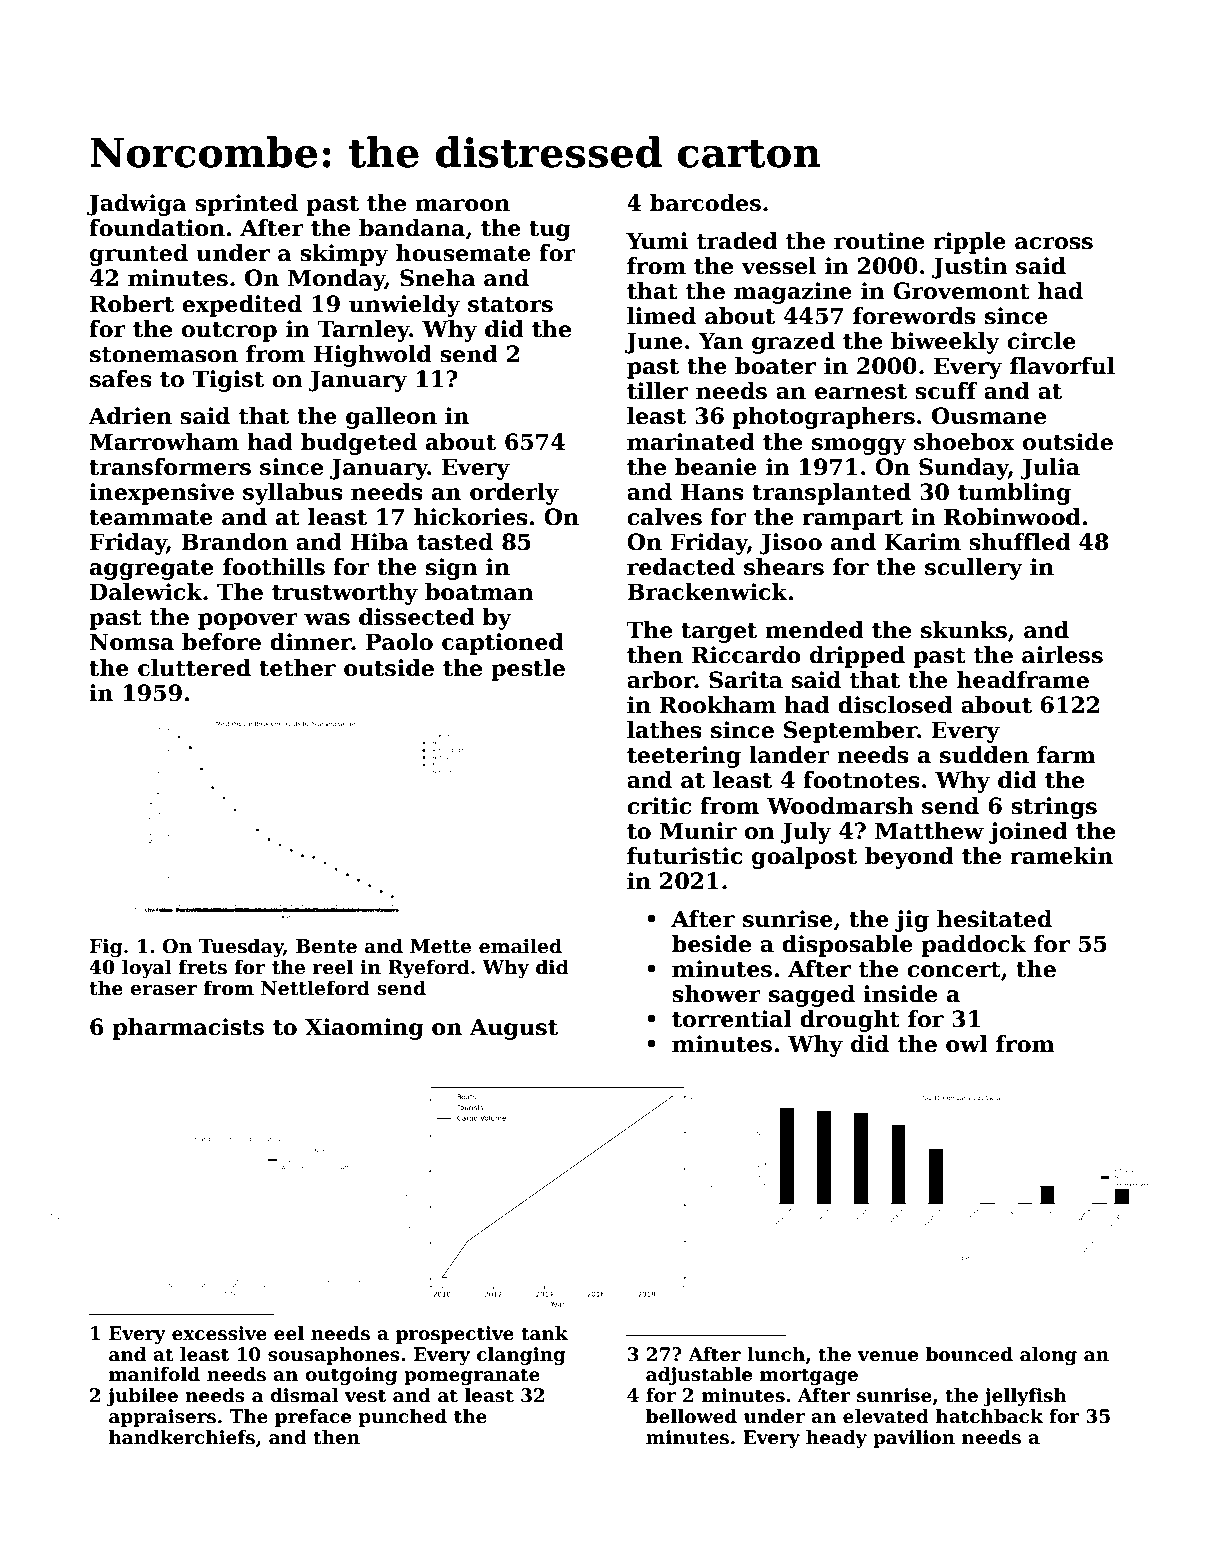 The height and width of the screenshot is (1564, 1208). Describe the element at coordinates (154, 1374) in the screenshot. I see `manifold` at that location.
